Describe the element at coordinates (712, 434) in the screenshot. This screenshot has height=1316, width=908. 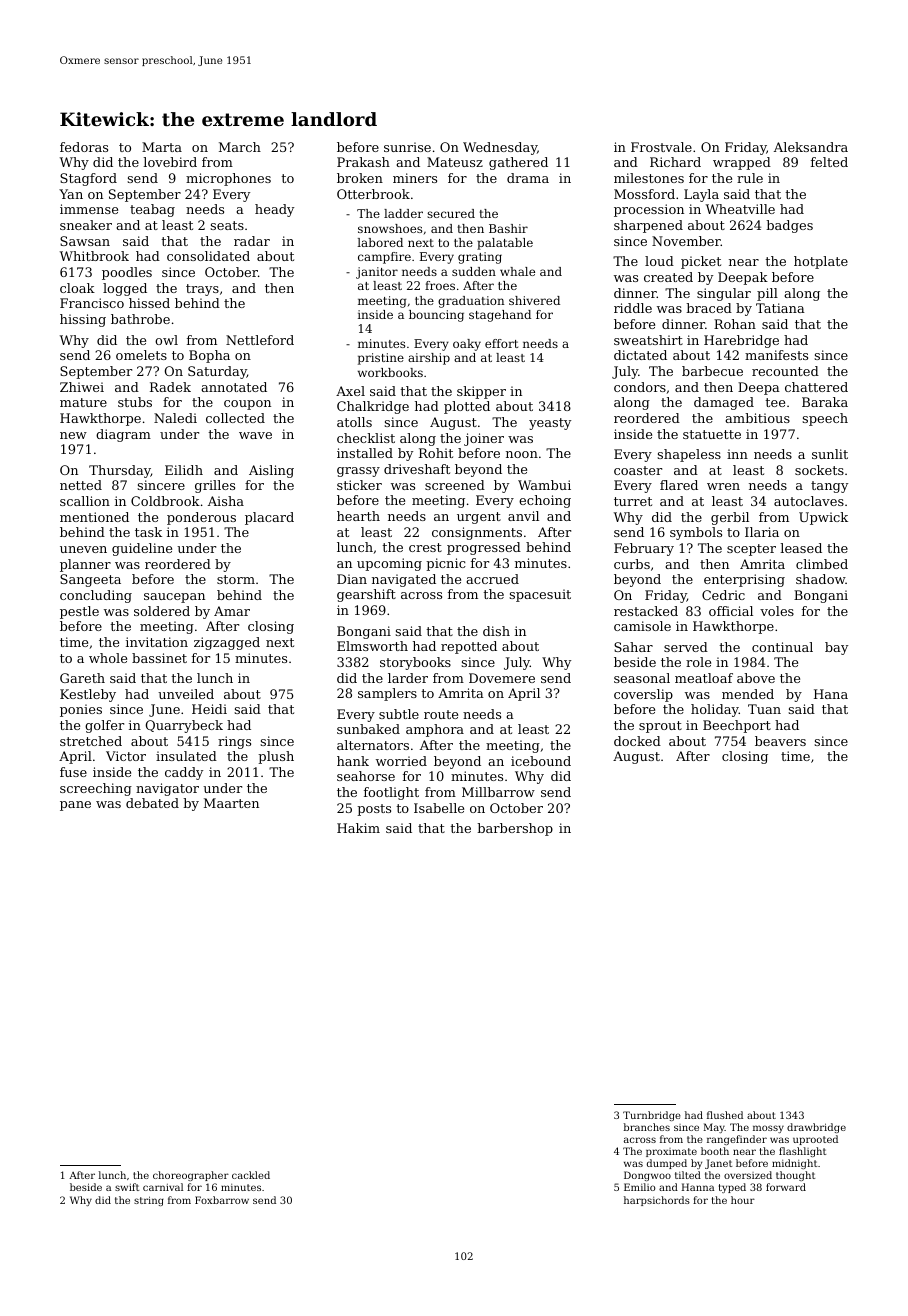
I see `statuette` at that location.
